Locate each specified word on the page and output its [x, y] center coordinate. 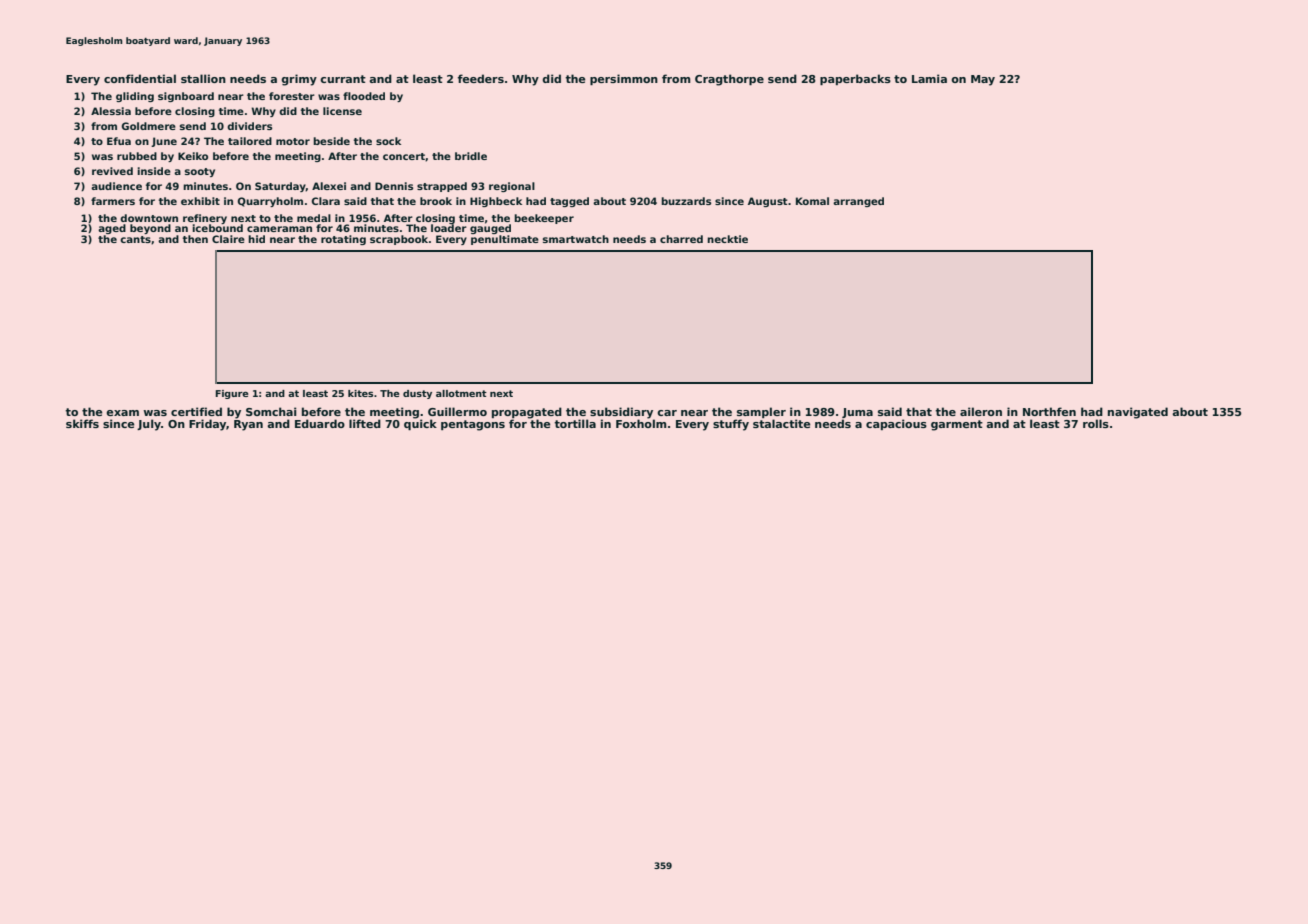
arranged [858, 202]
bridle [471, 156]
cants [135, 239]
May [983, 80]
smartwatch [576, 239]
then [195, 239]
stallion [203, 78]
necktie [727, 239]
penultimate [505, 240]
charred [681, 239]
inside [154, 171]
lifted [365, 423]
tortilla [575, 423]
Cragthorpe [729, 80]
